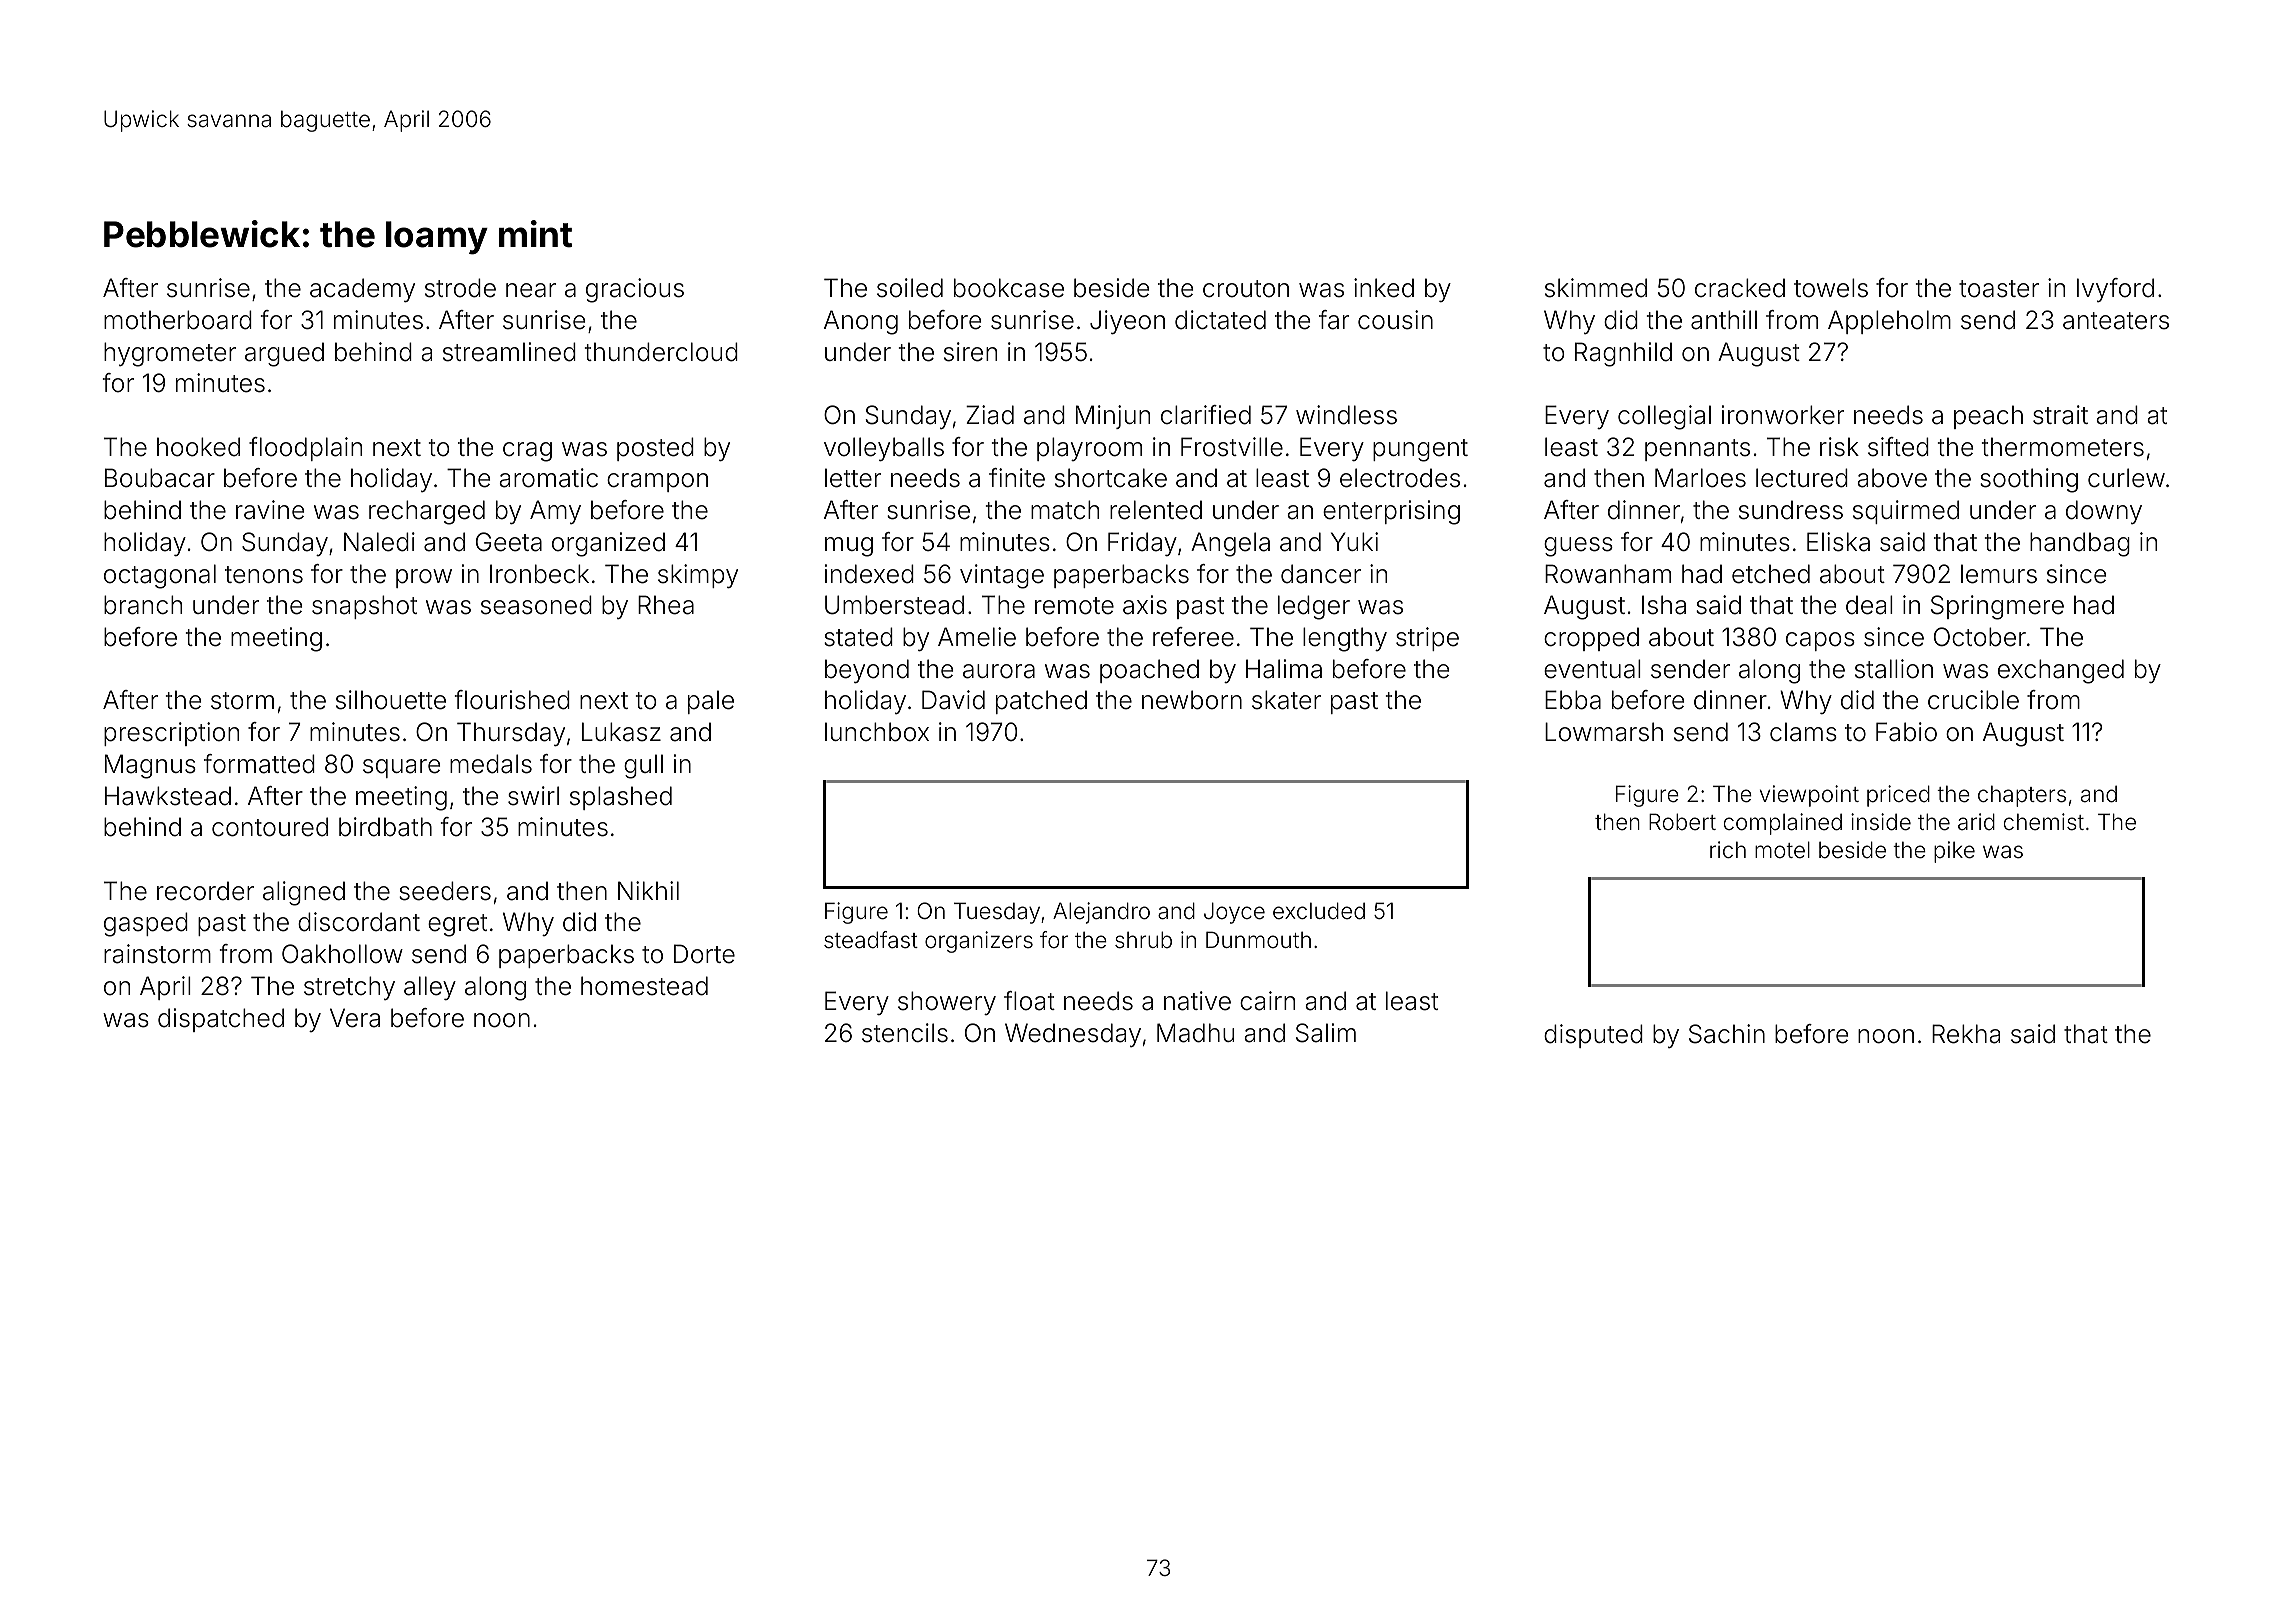  Describe the element at coordinates (198, 447) in the screenshot. I see `hooked` at that location.
